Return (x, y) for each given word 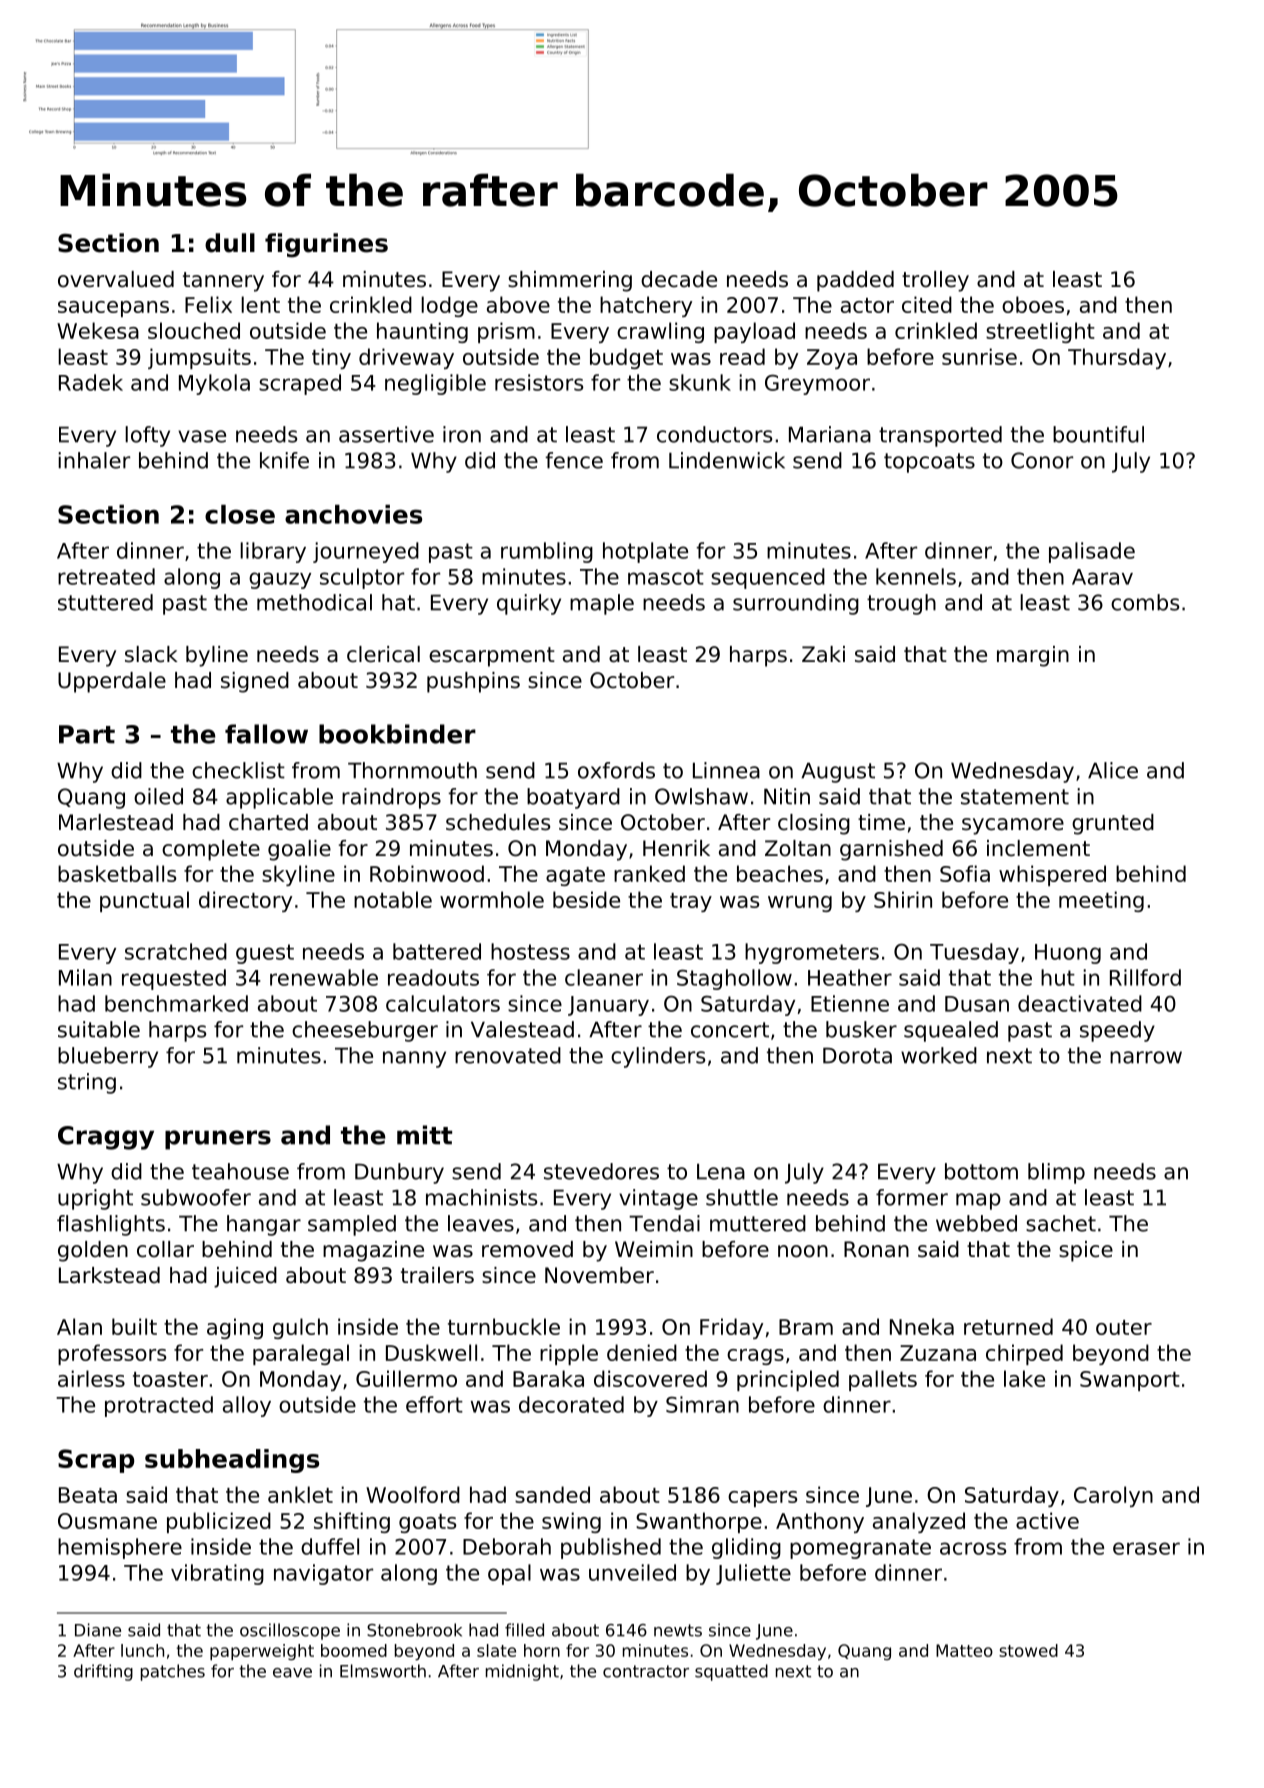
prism (506, 332)
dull (230, 243)
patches (173, 1672)
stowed (1028, 1650)
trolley (935, 281)
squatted (731, 1672)
